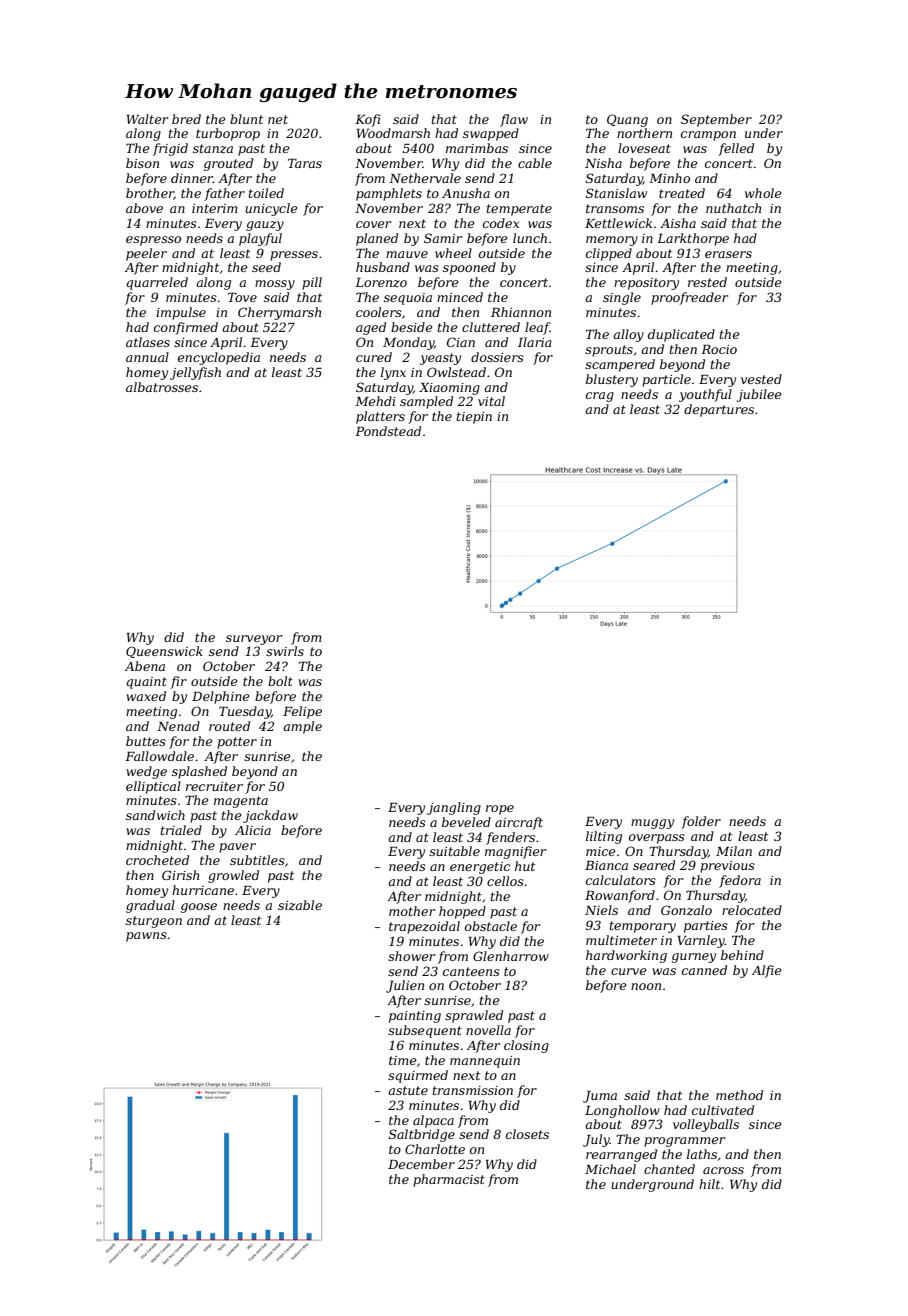 The height and width of the page is (1316, 908). Describe the element at coordinates (164, 652) in the page. I see `Queenswick` at that location.
